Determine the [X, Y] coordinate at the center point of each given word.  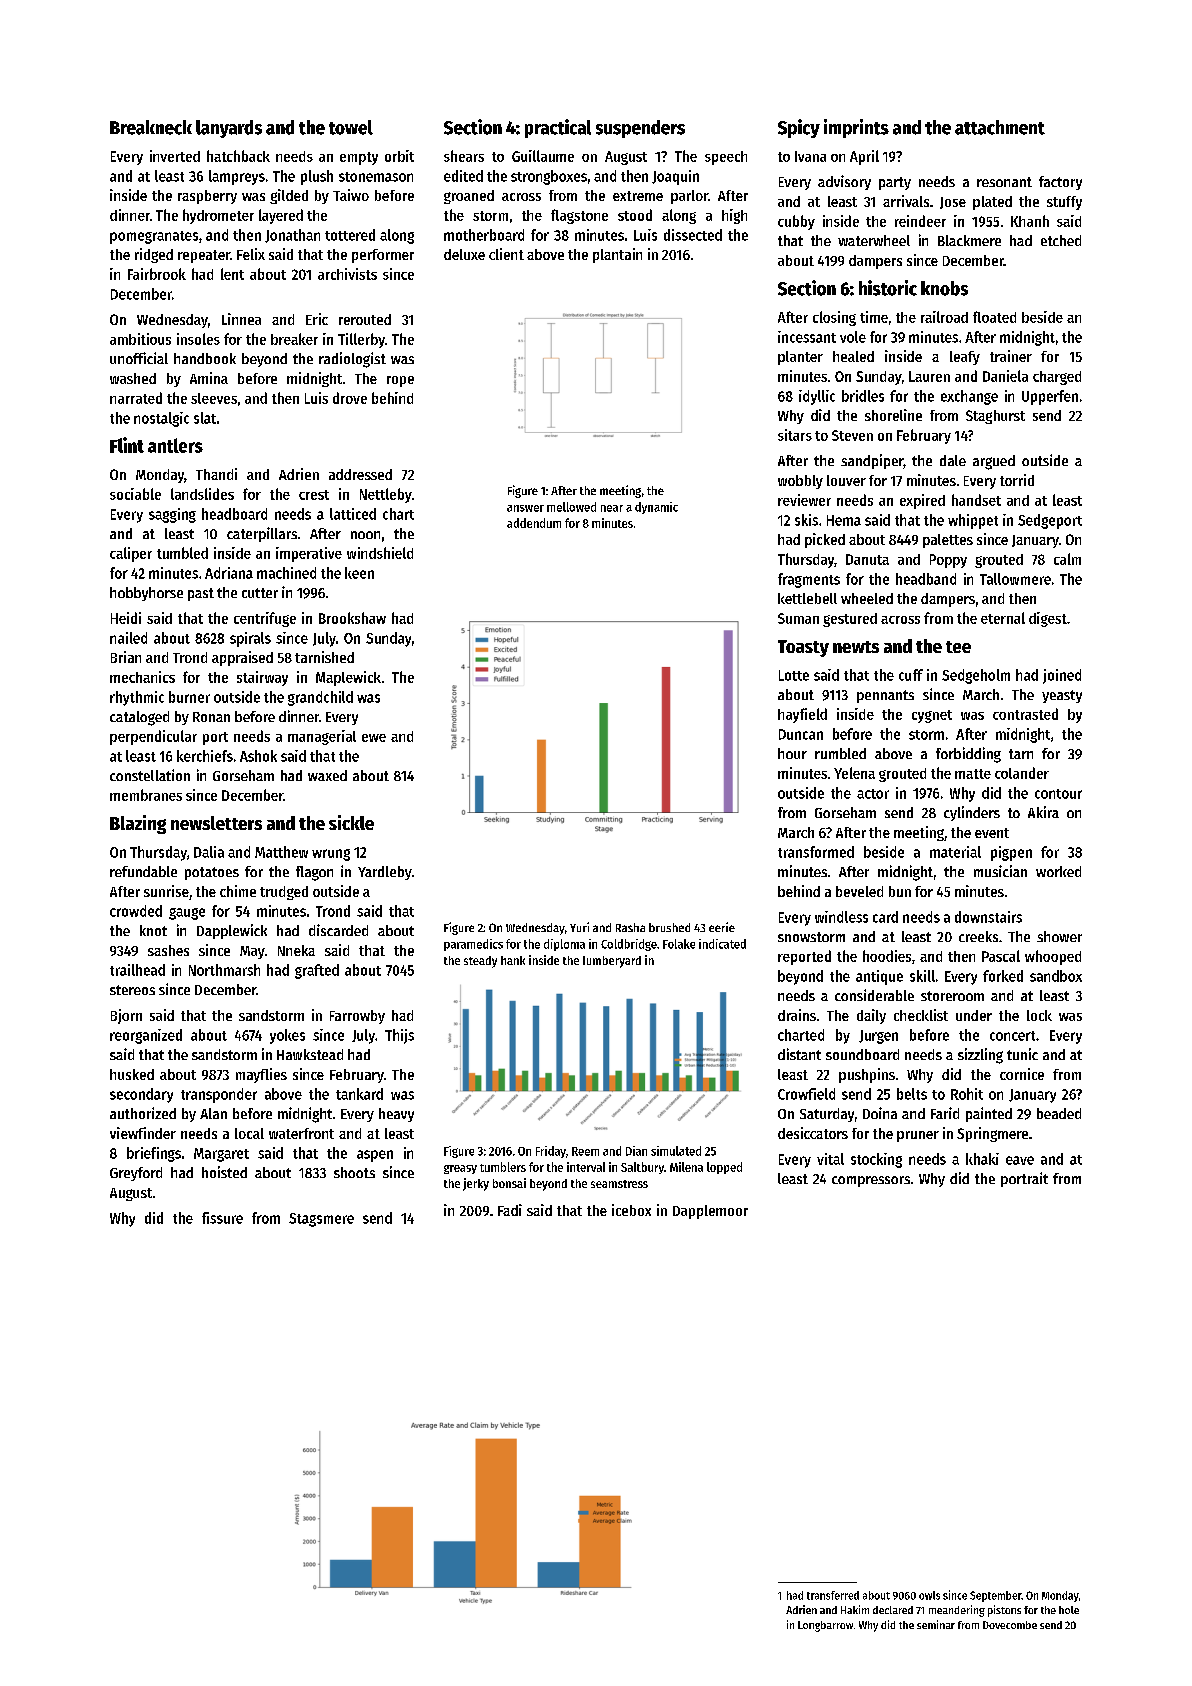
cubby [796, 222]
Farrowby [357, 1017]
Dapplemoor [710, 1212]
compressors [871, 1181]
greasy [460, 1169]
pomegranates [154, 237]
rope [400, 381]
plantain [617, 255]
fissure [222, 1218]
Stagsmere [321, 1220]
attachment [1000, 127]
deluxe [464, 254]
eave [1020, 1160]
